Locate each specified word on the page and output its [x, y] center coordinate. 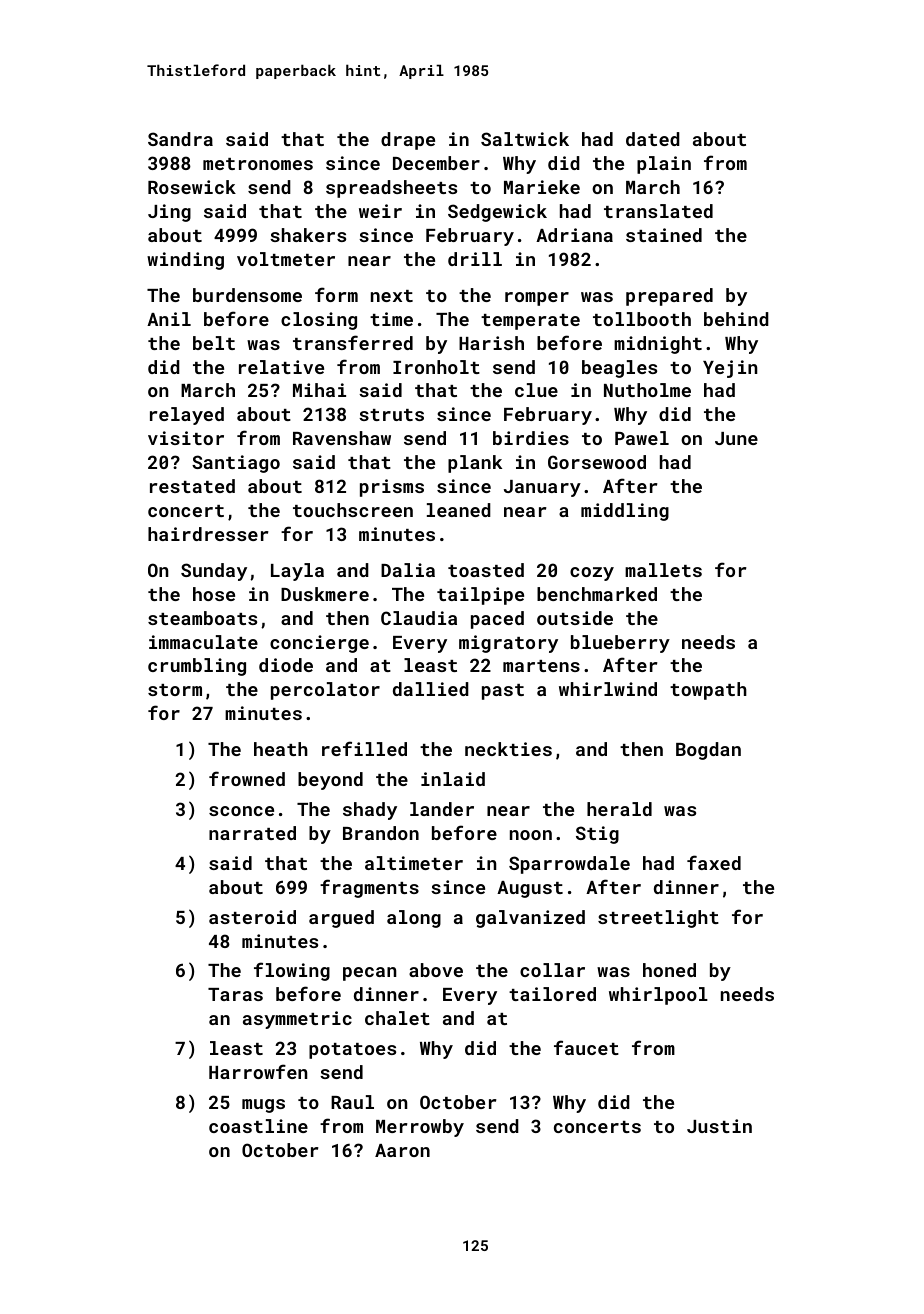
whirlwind [608, 689]
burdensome [247, 295]
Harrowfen [258, 1071]
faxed [714, 862]
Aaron [402, 1150]
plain [664, 165]
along [414, 919]
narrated [252, 833]
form [336, 294]
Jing [169, 213]
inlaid [453, 779]
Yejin [730, 369]
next [392, 296]
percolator [325, 691]
